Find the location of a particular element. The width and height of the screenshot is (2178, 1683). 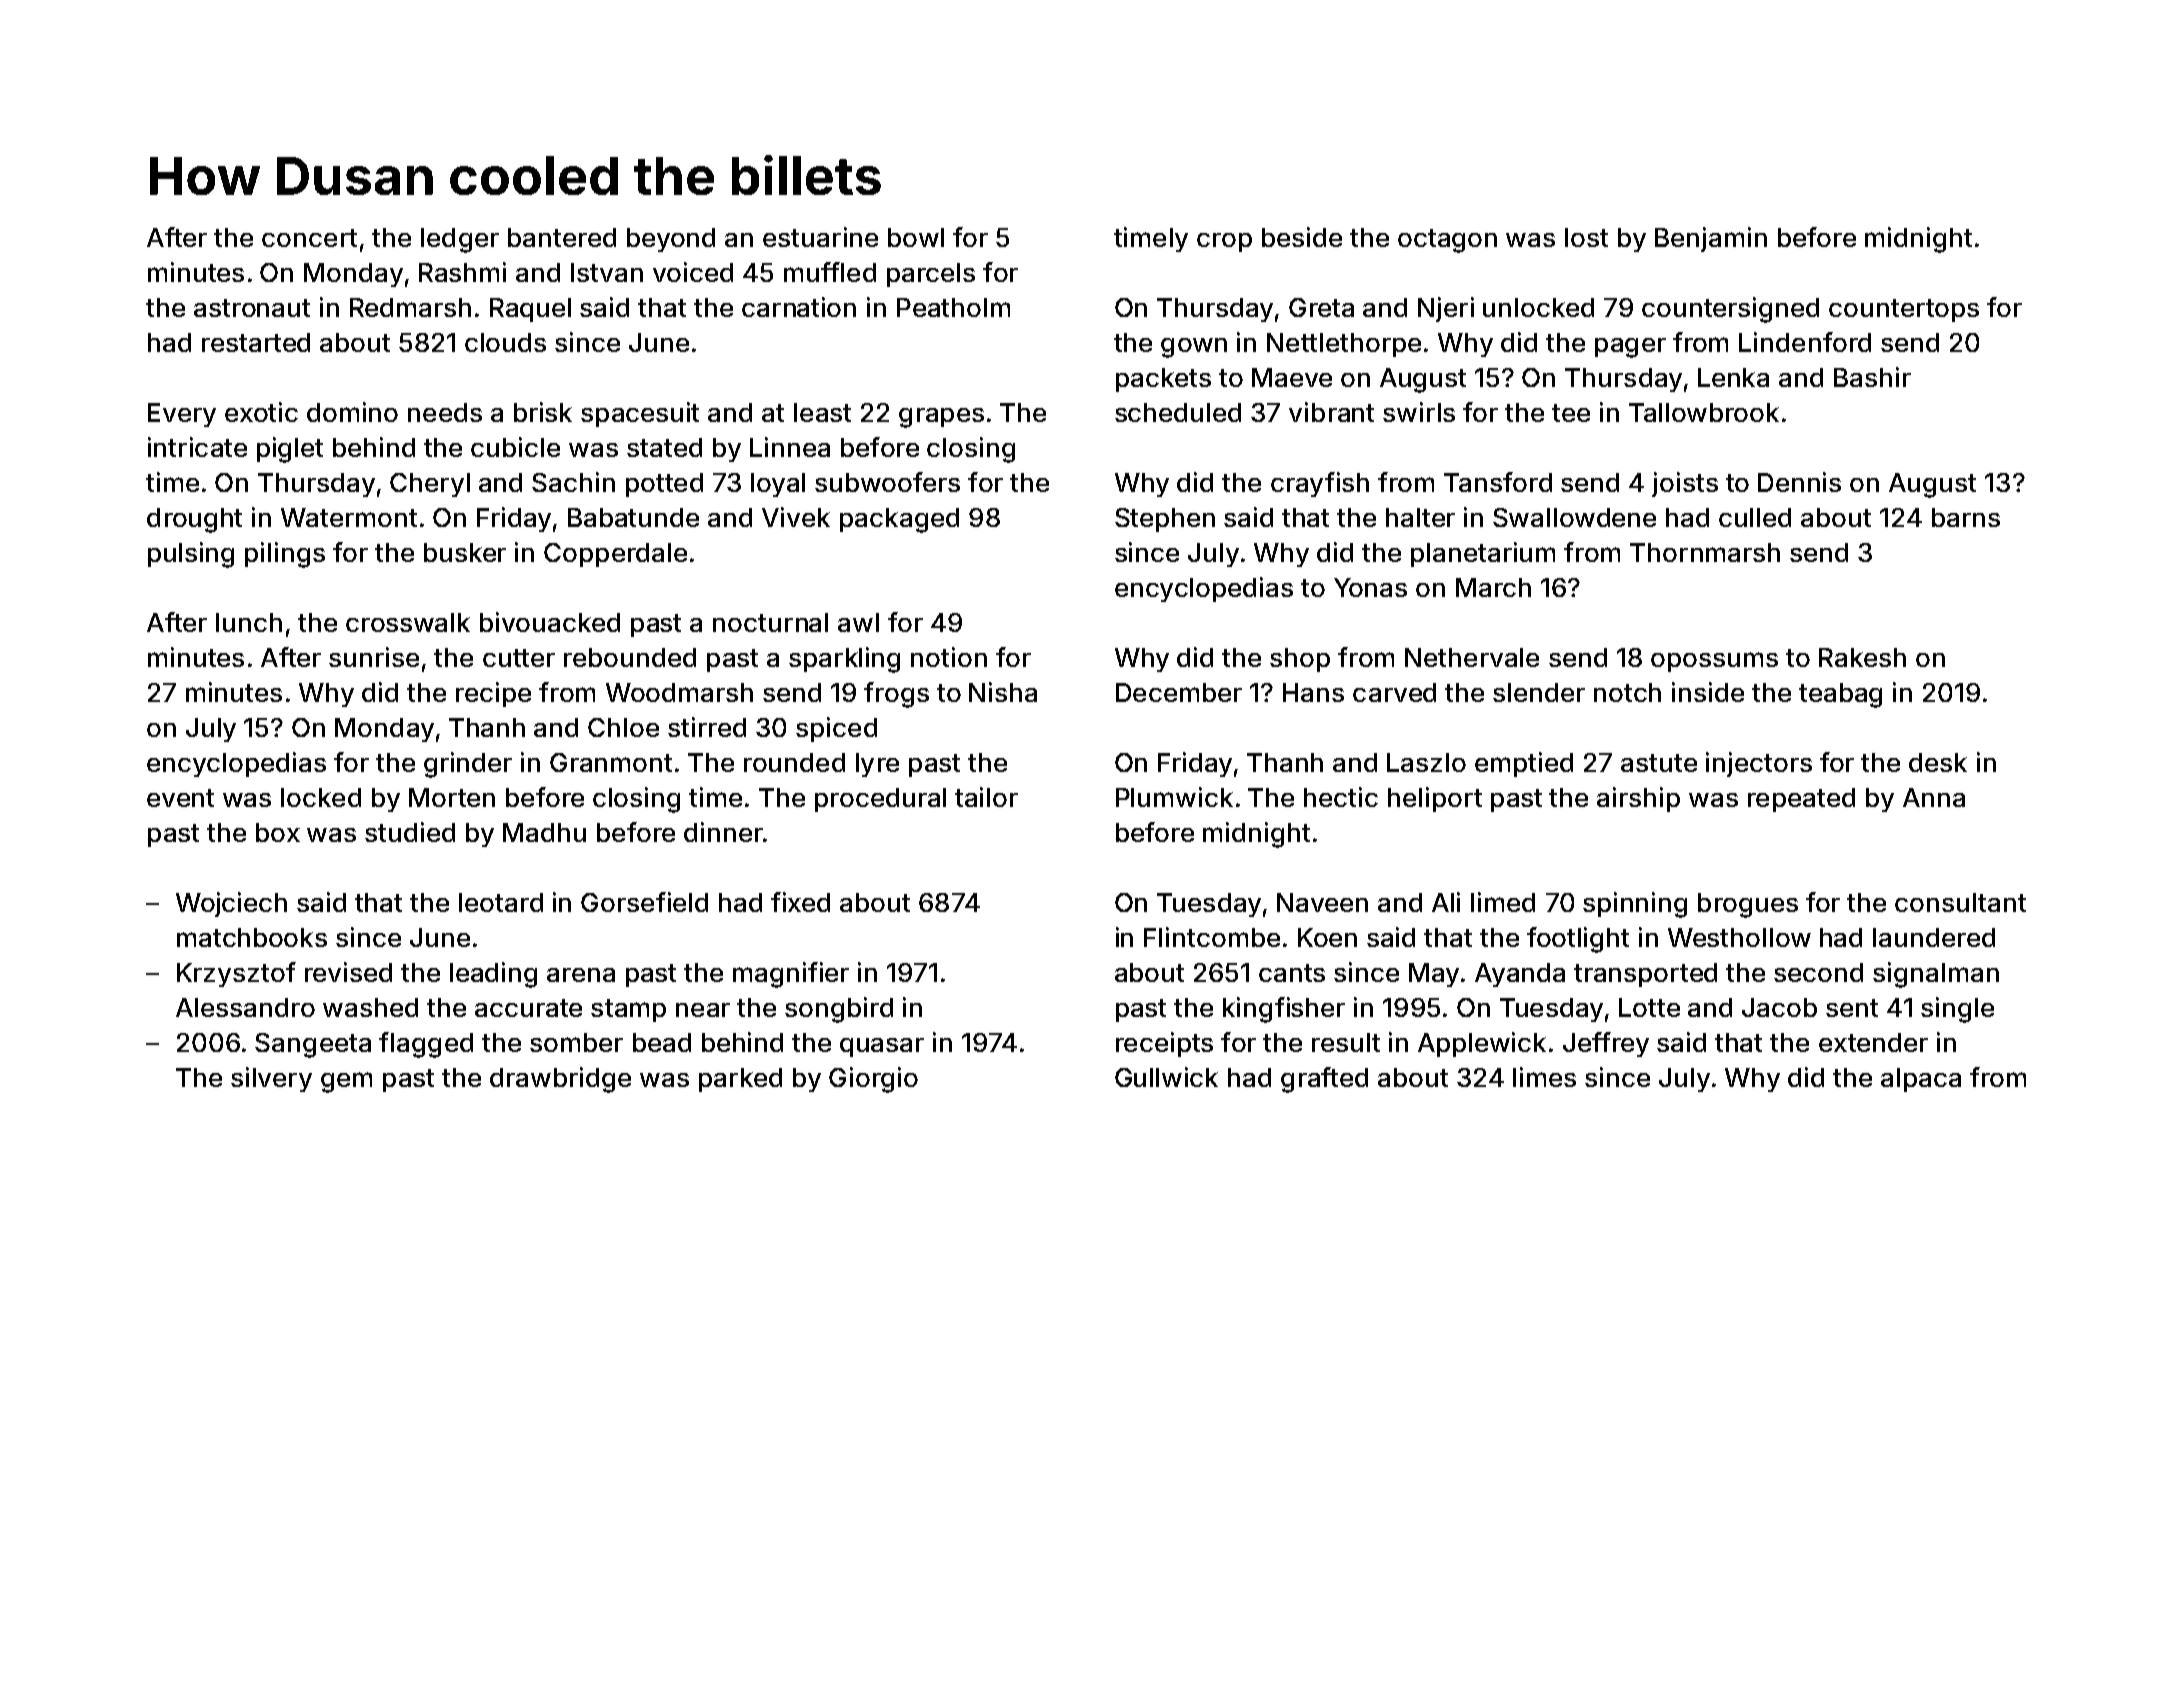

gem is located at coordinates (346, 1082).
